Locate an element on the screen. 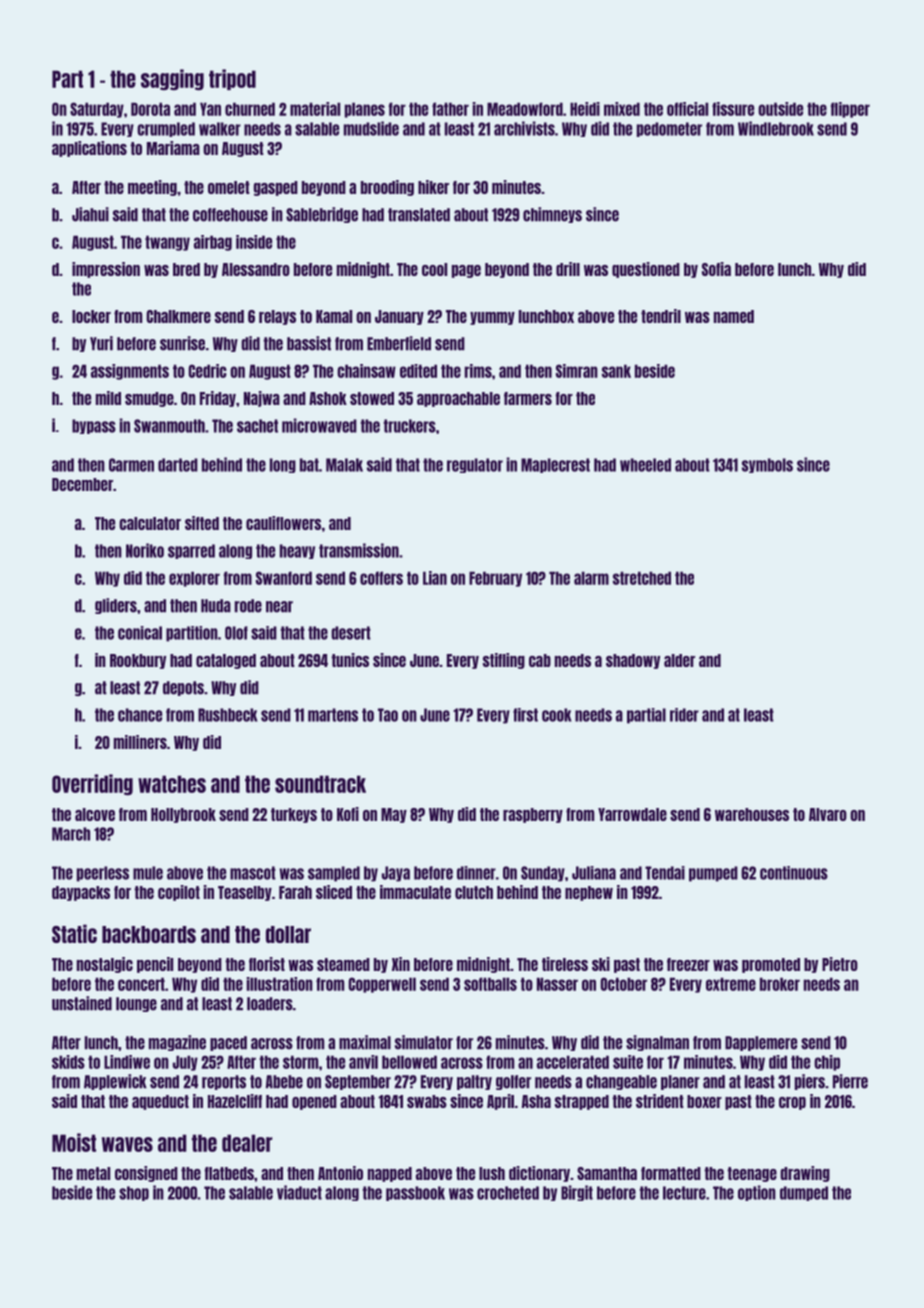 This screenshot has width=924, height=1308. chimneys is located at coordinates (552, 215).
